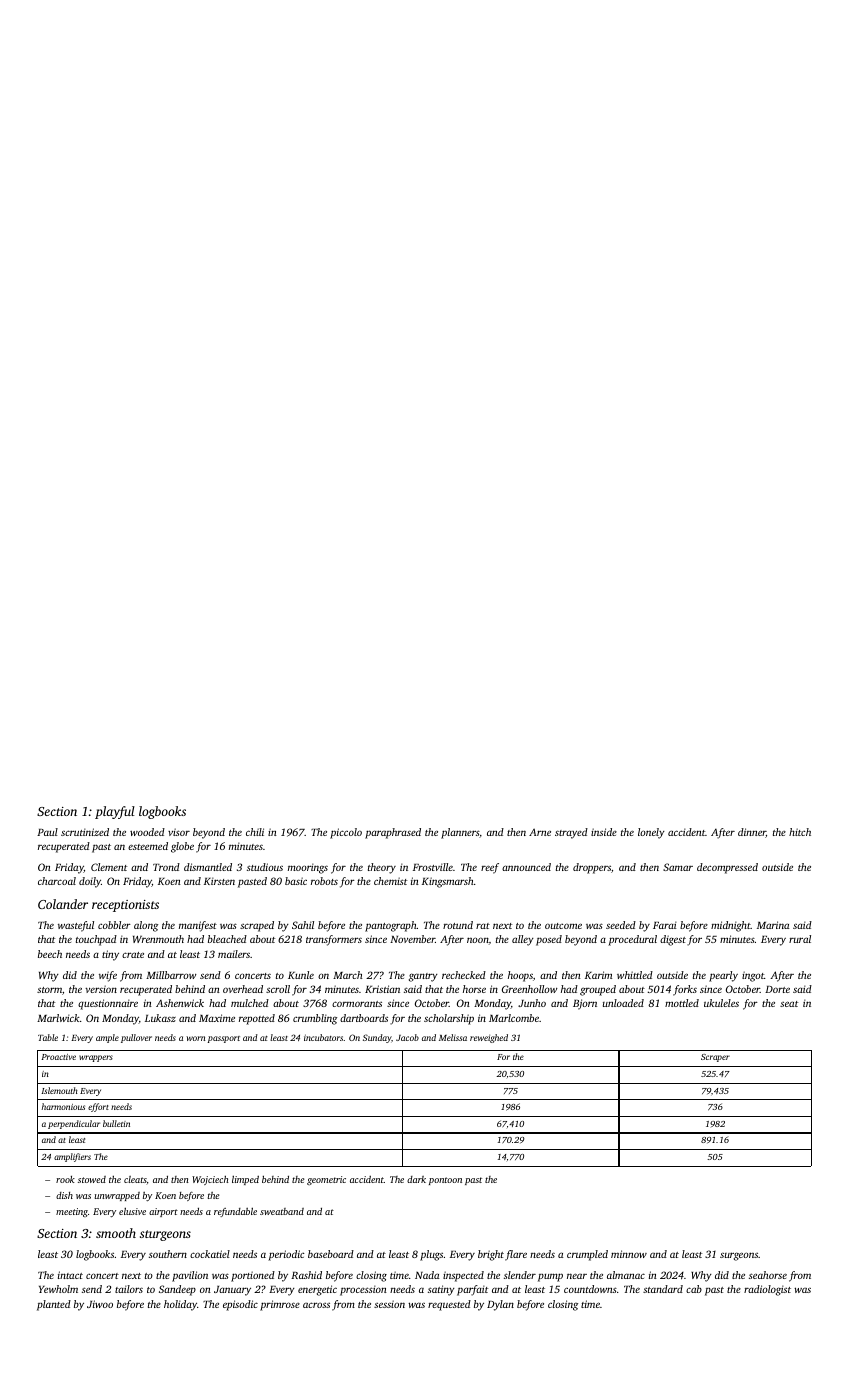 The image size is (849, 1400). I want to click on Arne, so click(540, 832).
